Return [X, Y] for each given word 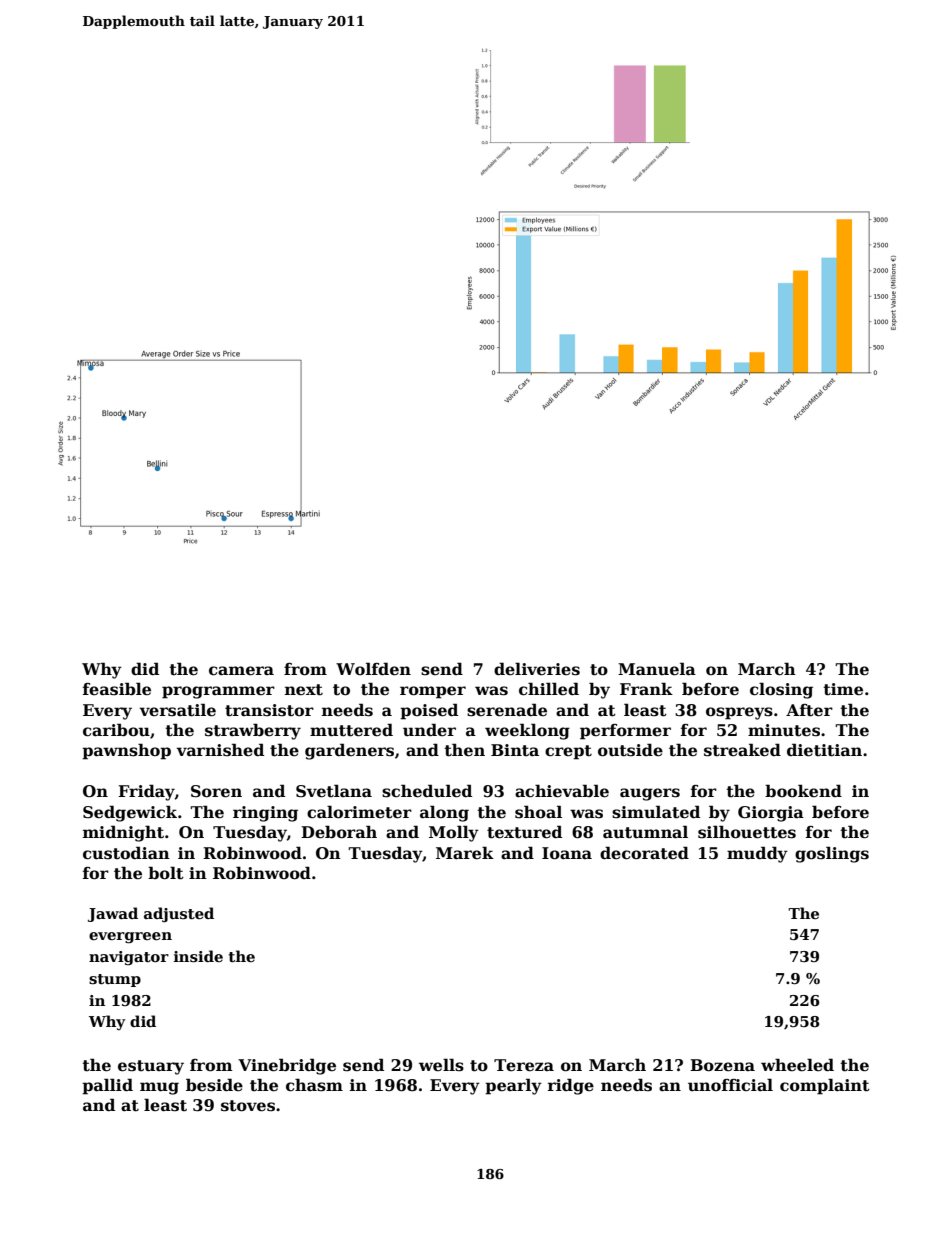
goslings [832, 854]
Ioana [567, 853]
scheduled [427, 791]
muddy [757, 854]
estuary [151, 1067]
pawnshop [126, 751]
